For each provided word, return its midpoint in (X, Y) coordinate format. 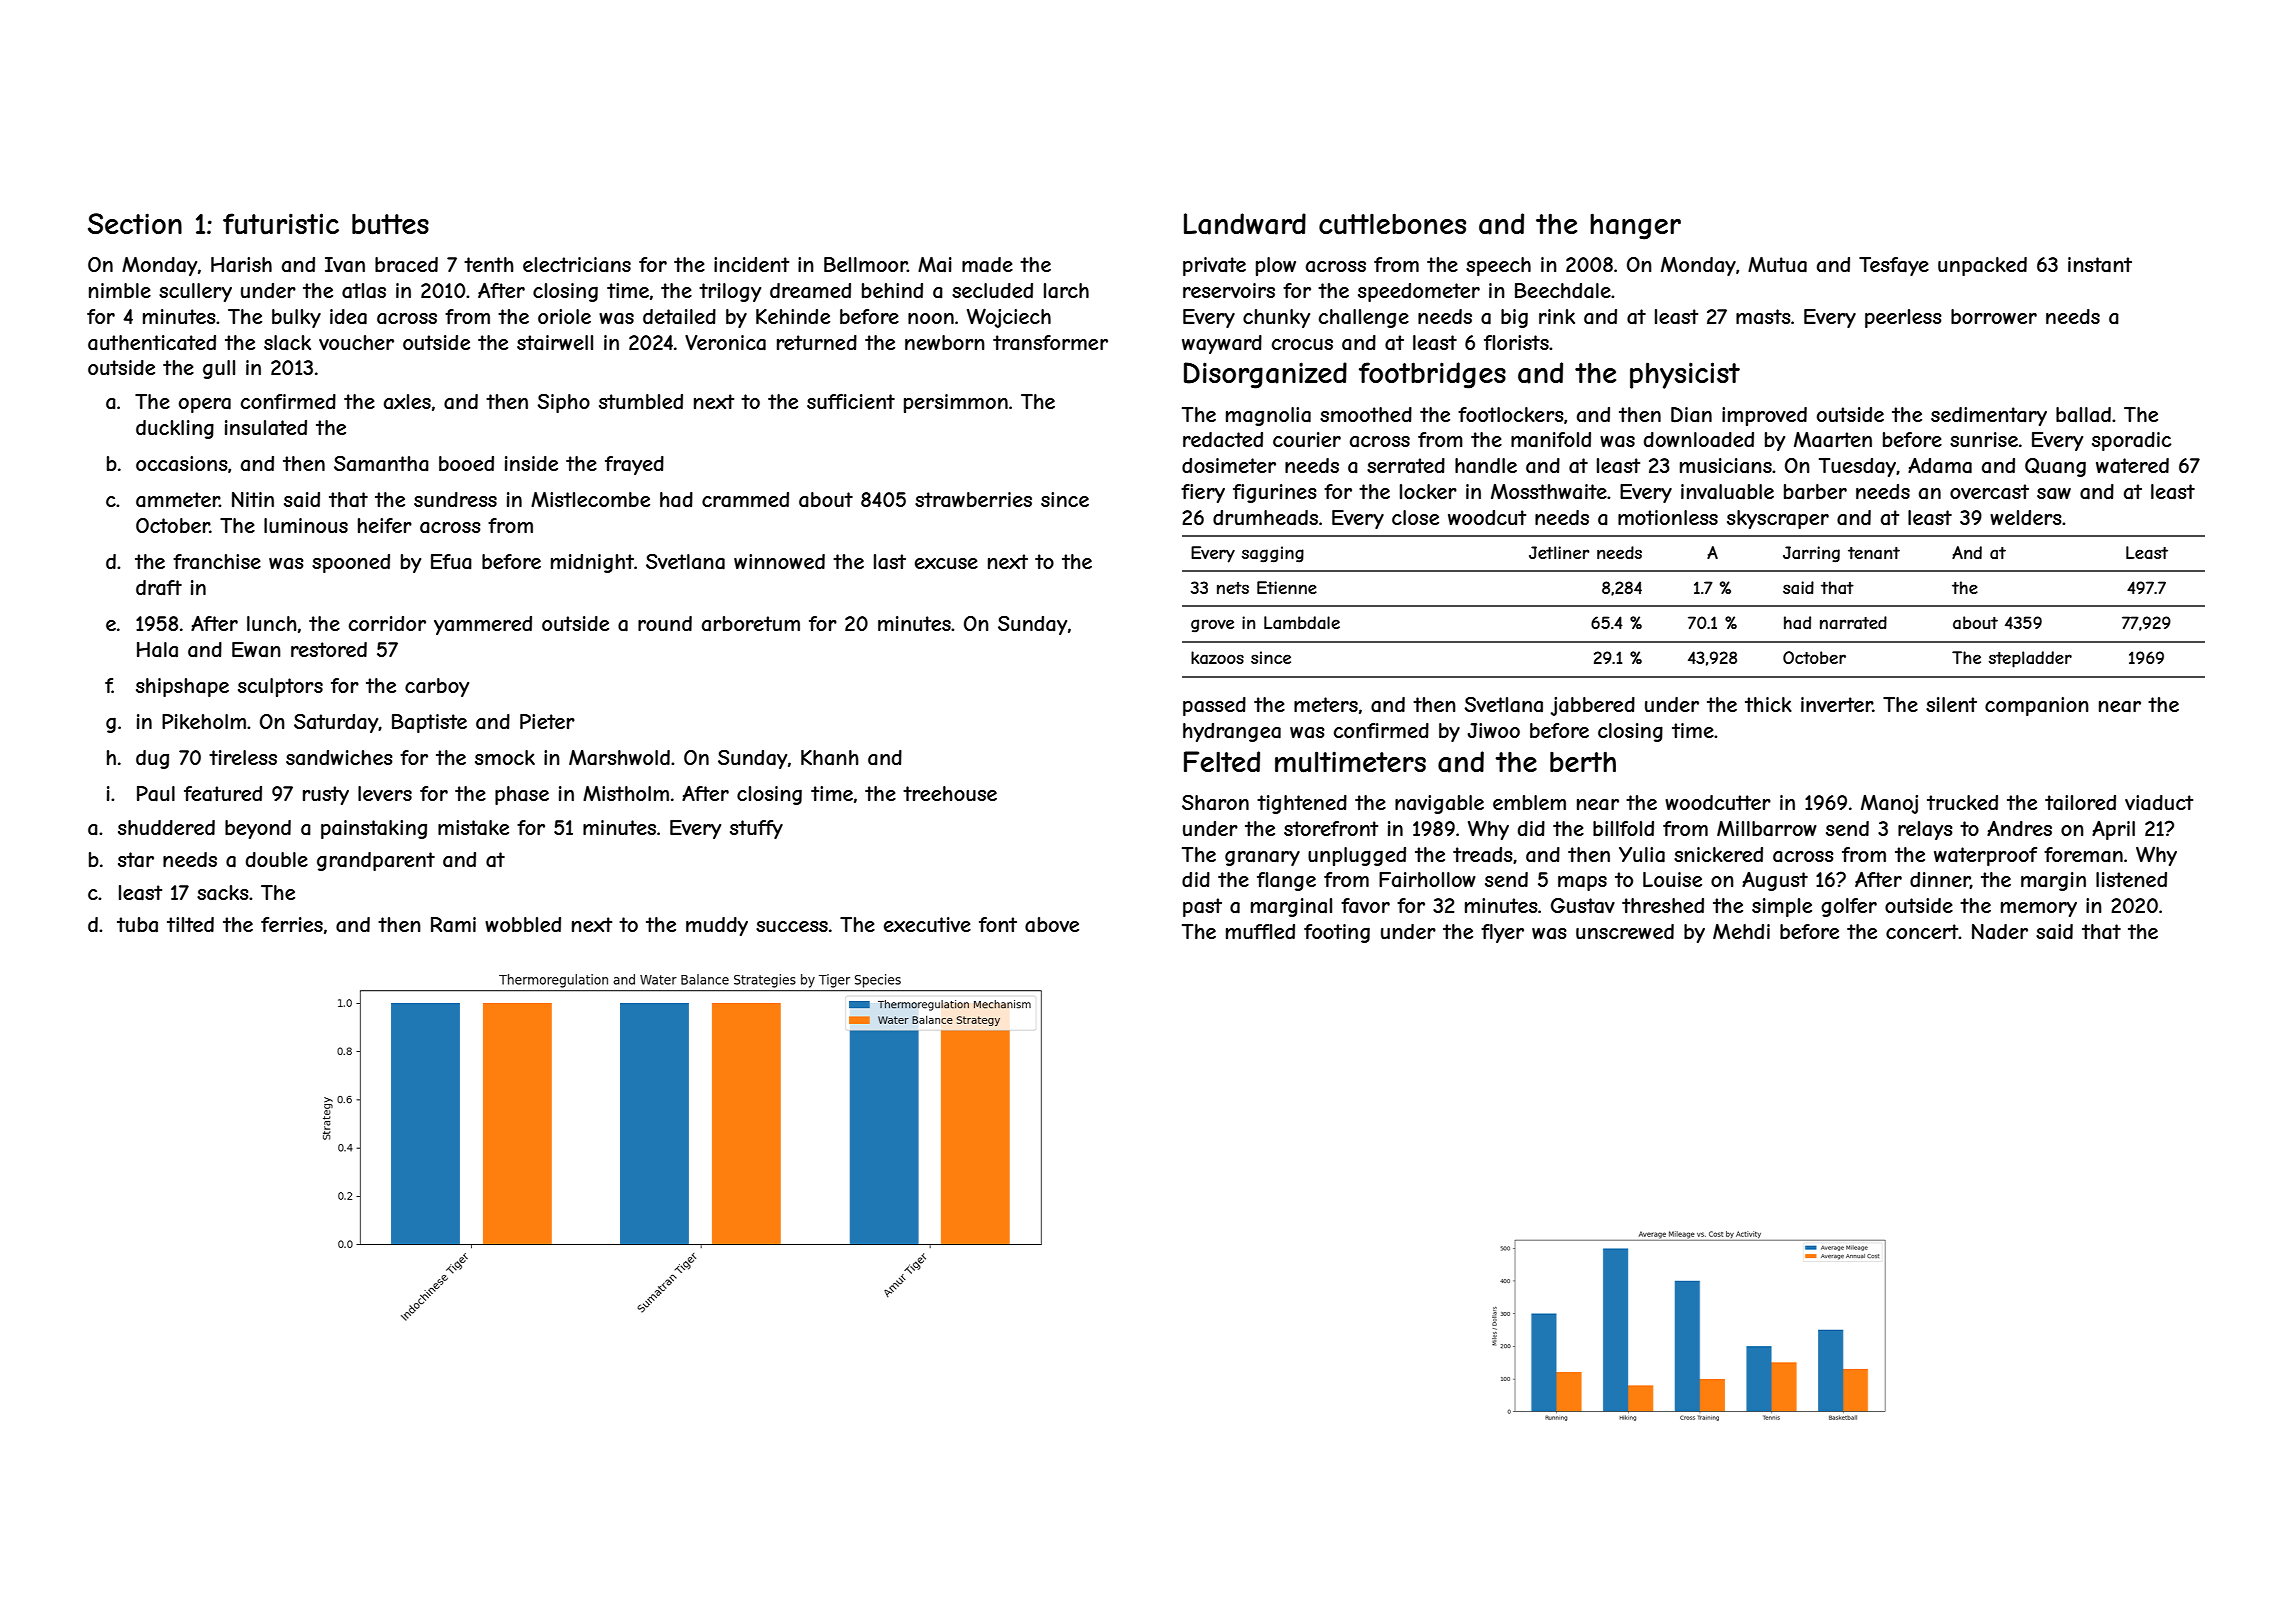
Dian (1691, 415)
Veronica (725, 343)
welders (2026, 517)
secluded (992, 290)
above (1052, 925)
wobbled (523, 924)
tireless (243, 757)
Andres (2019, 828)
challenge (1364, 318)
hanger (1635, 226)
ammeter (178, 499)
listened (2131, 879)
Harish (241, 265)
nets (1233, 588)
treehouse (950, 793)
